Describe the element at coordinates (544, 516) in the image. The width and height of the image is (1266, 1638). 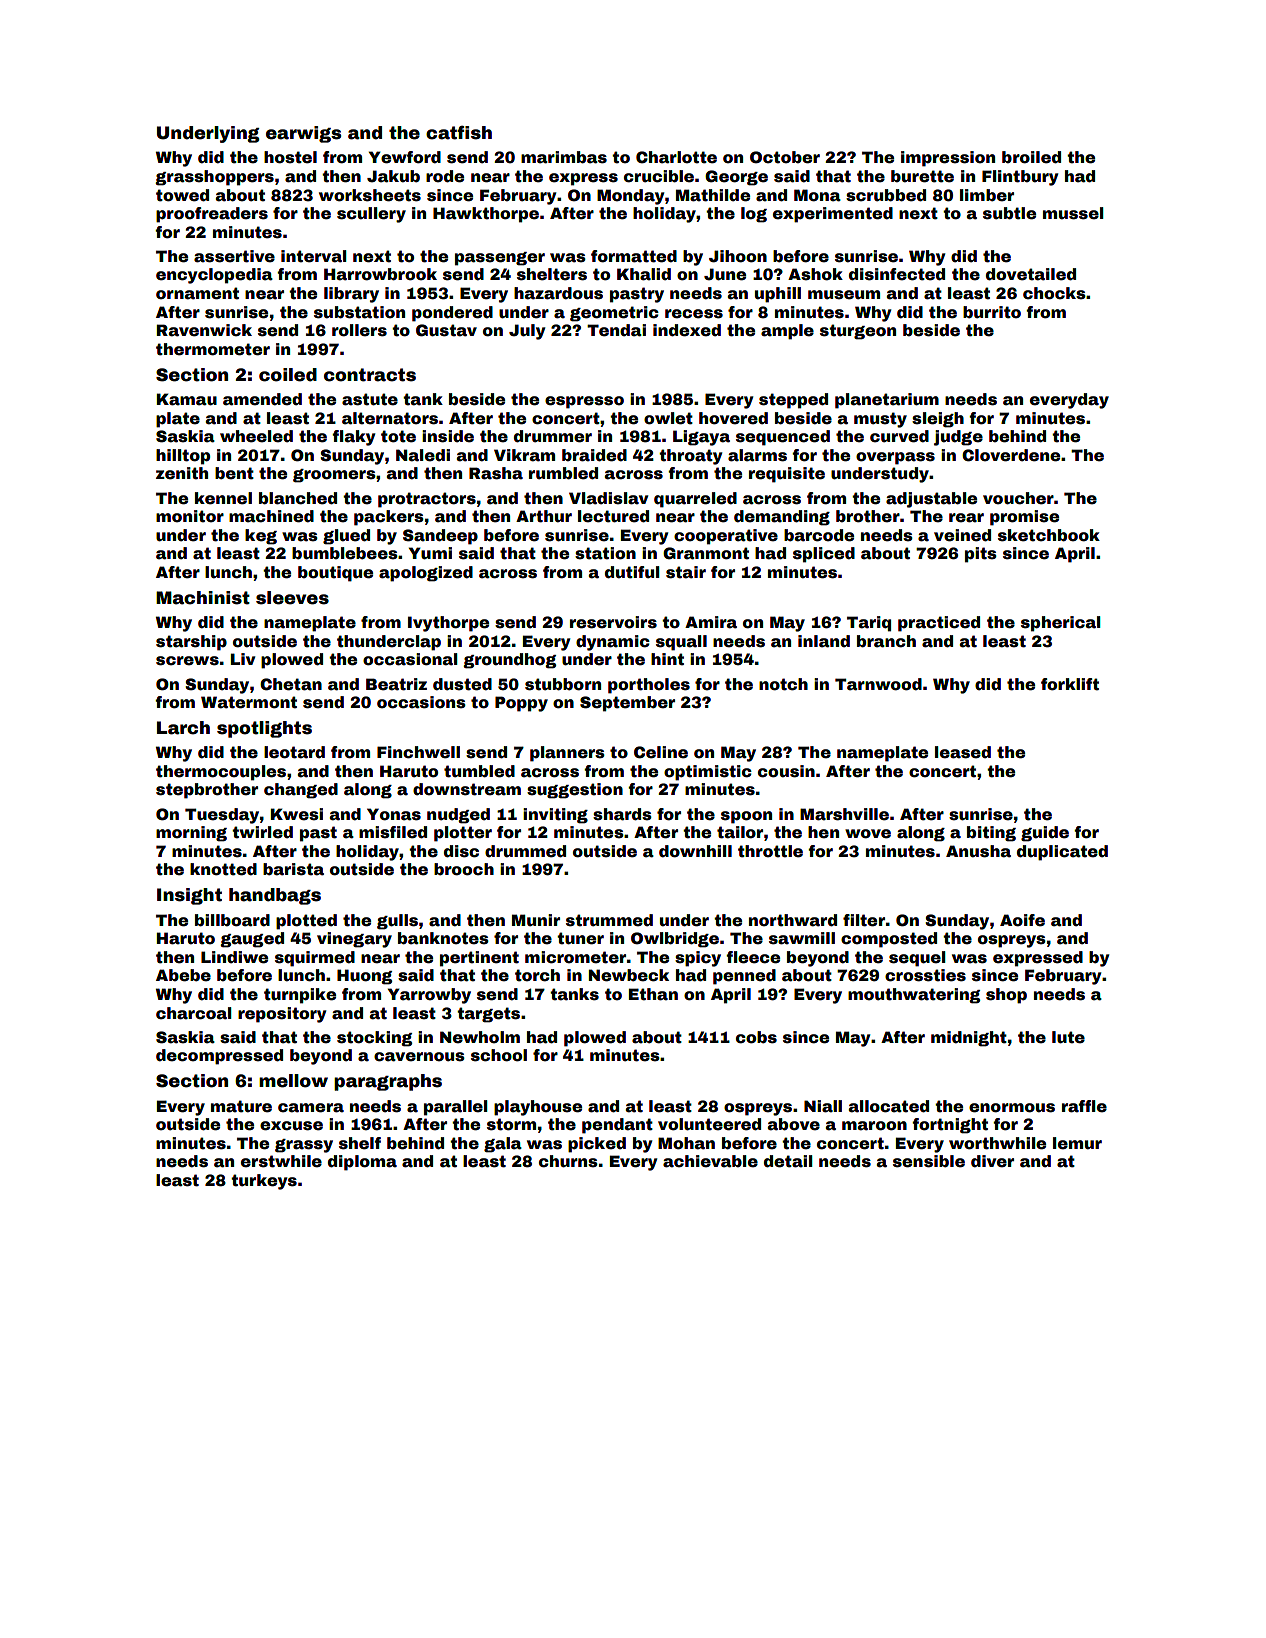
I see `Arthur` at that location.
